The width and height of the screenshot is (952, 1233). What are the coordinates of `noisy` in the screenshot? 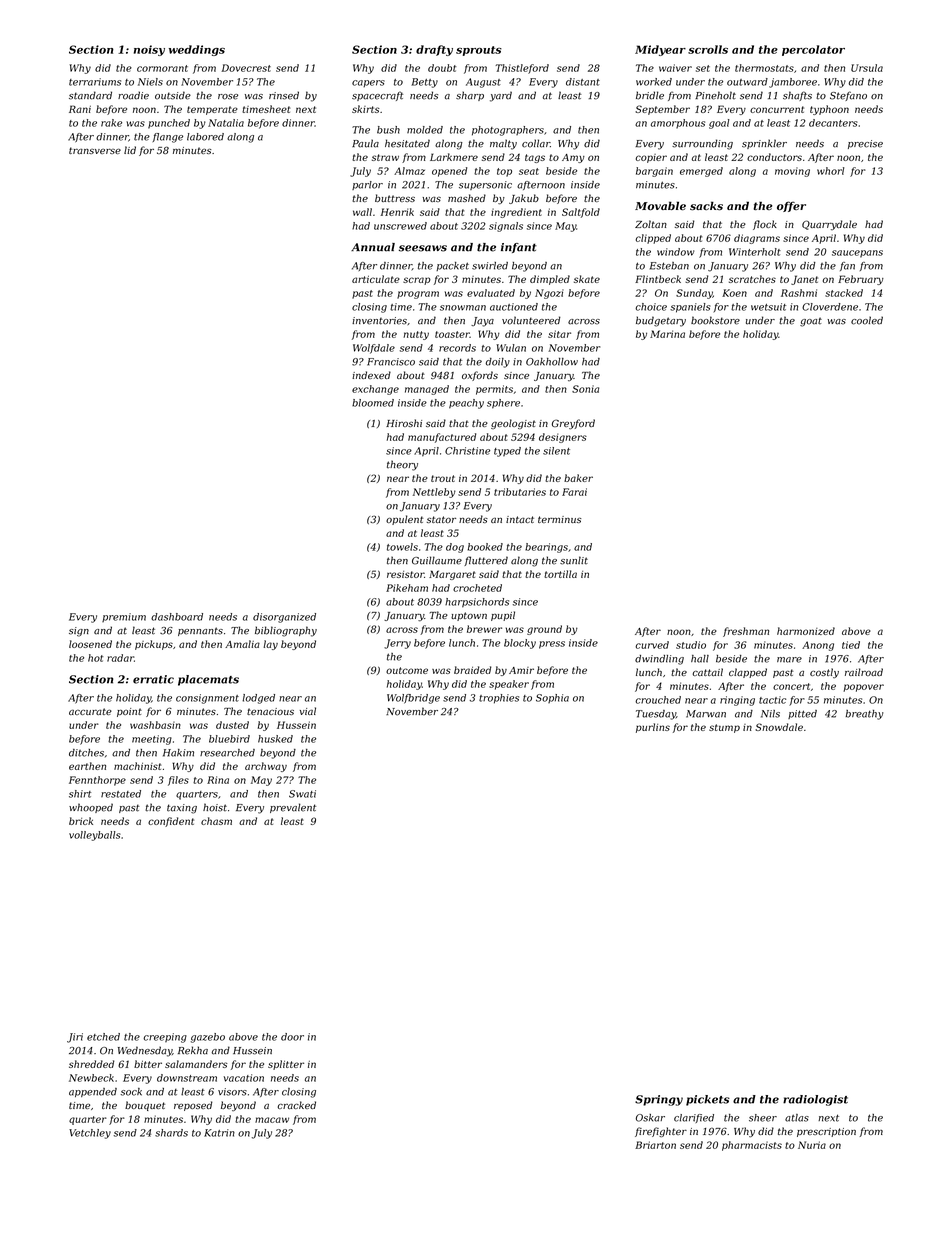 It's located at (149, 50).
